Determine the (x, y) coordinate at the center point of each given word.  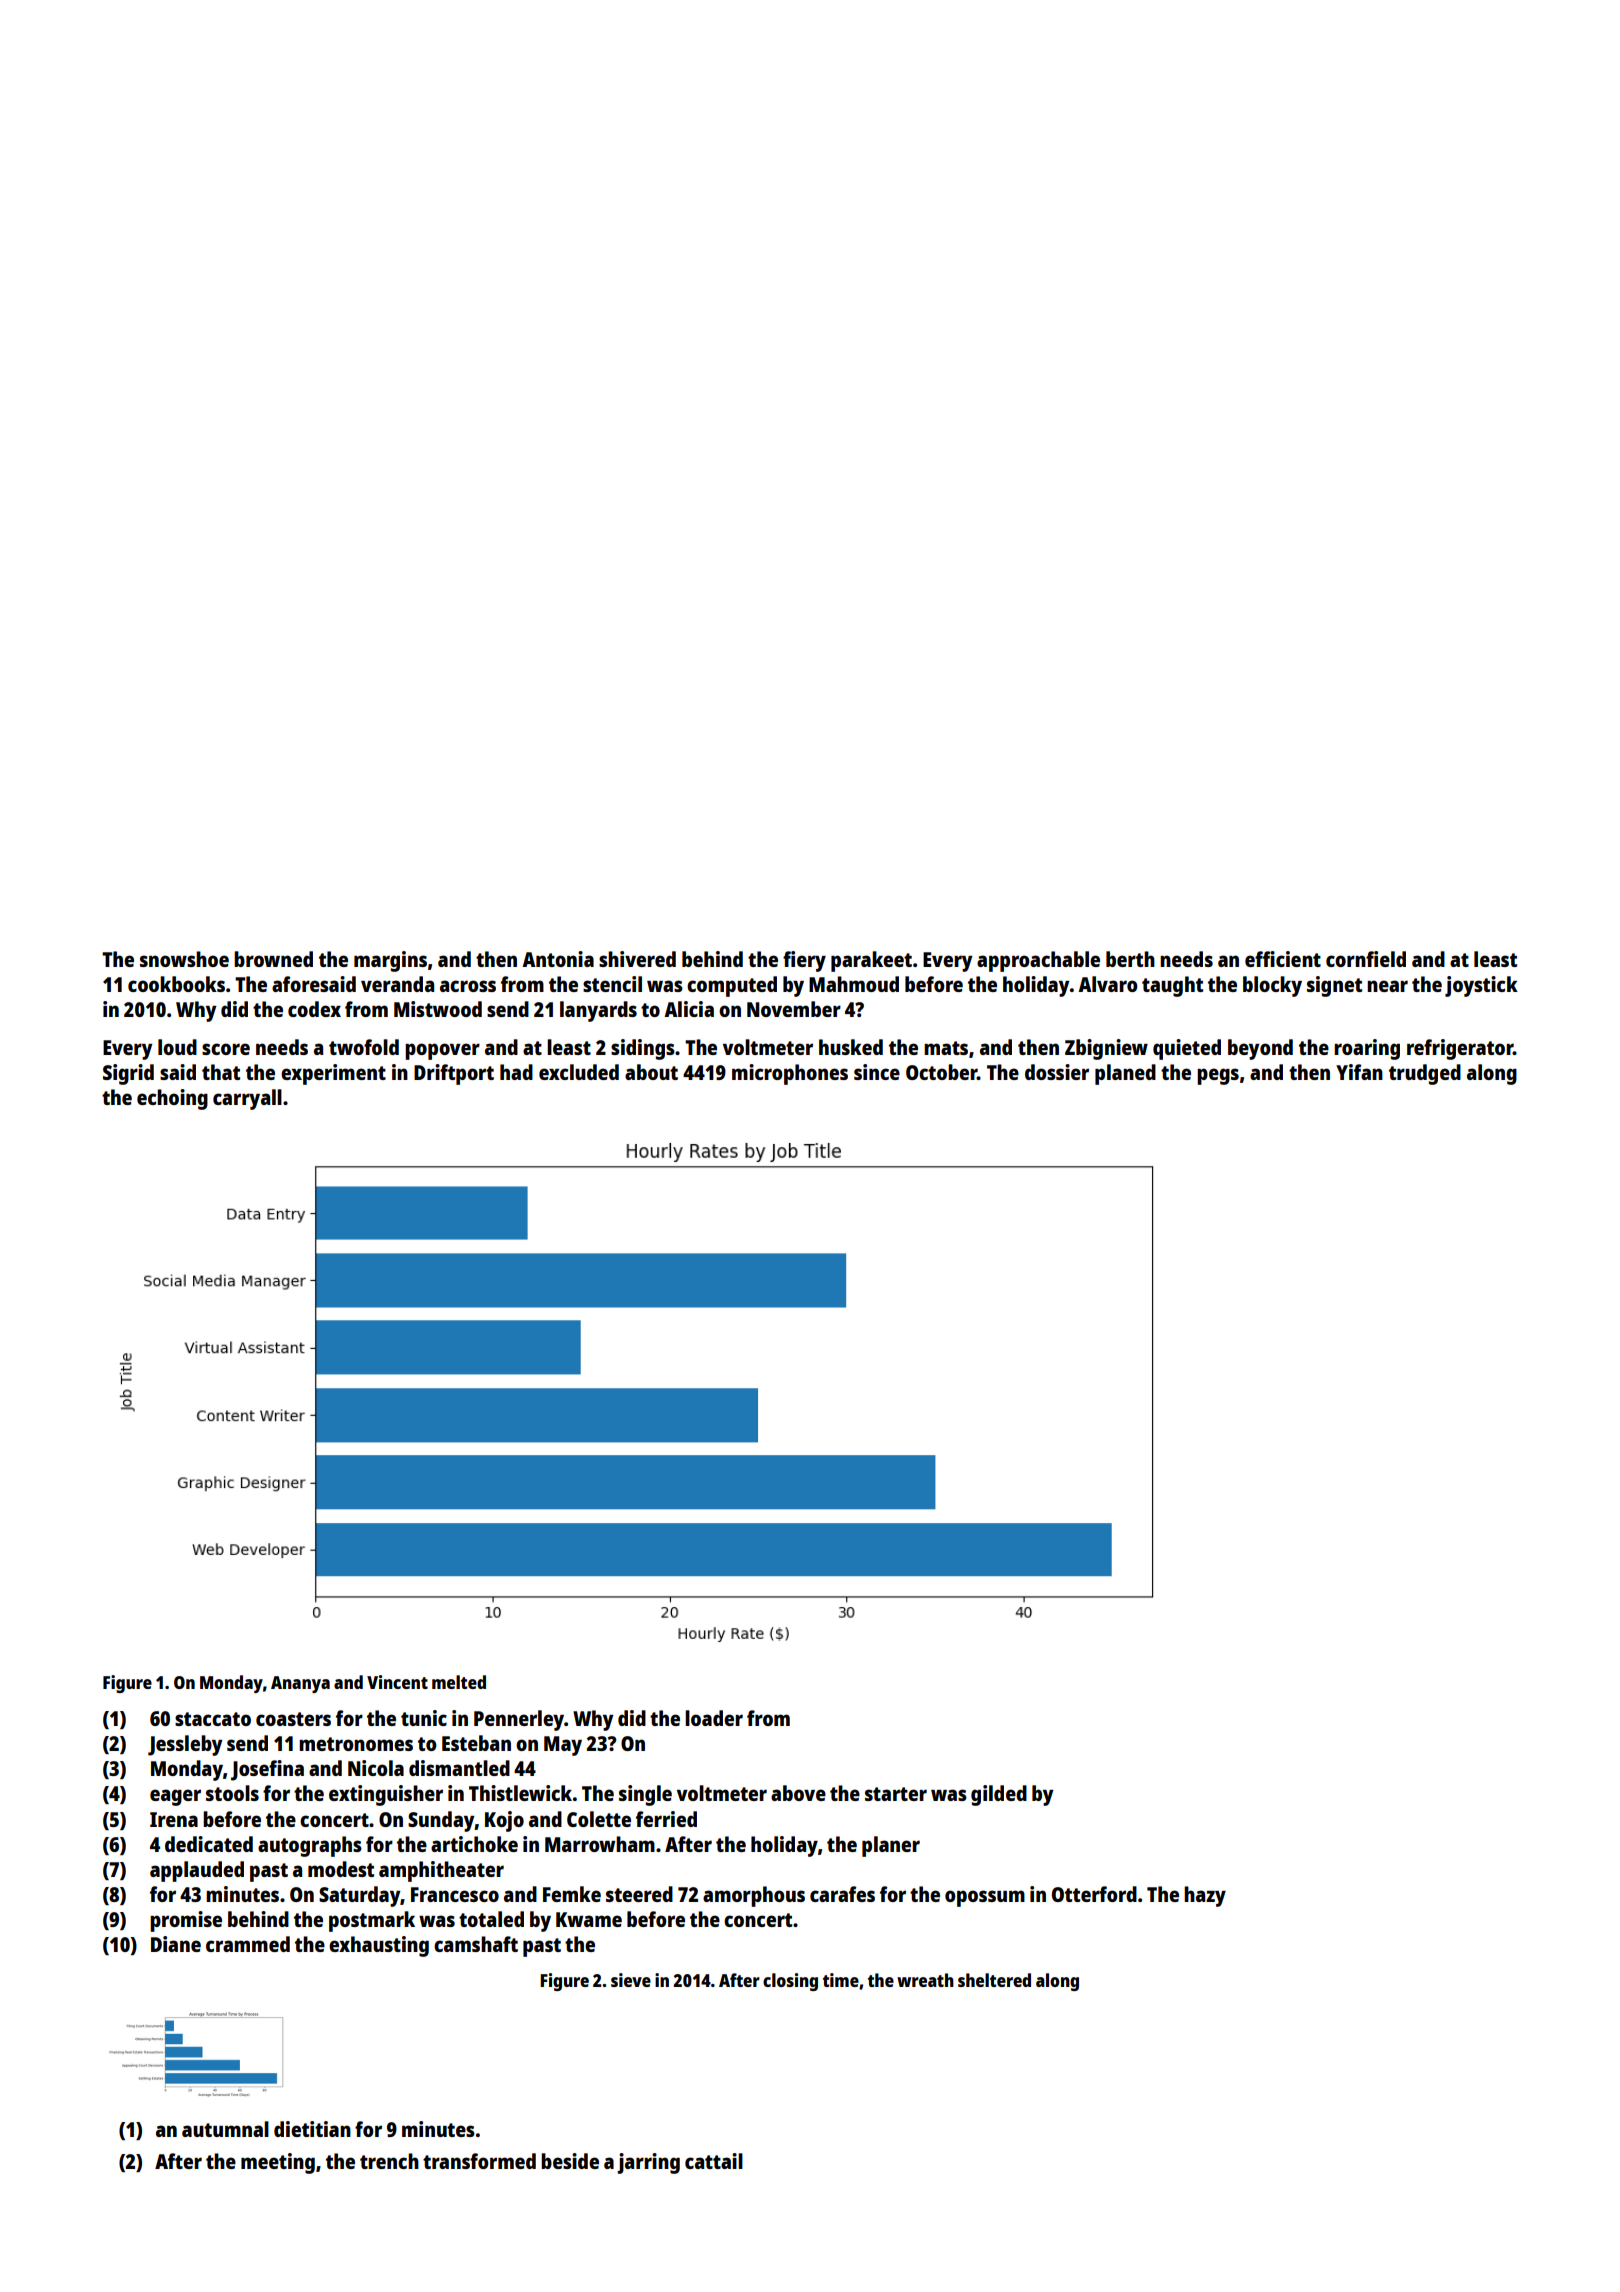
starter (896, 1794)
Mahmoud (854, 984)
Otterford (1094, 1894)
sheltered (994, 1980)
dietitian (312, 2129)
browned (273, 959)
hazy (1205, 1896)
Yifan (1359, 1072)
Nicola (376, 1768)
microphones (790, 1074)
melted (459, 1682)
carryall (247, 1099)
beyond (1260, 1049)
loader (714, 1718)
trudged (1425, 1074)
